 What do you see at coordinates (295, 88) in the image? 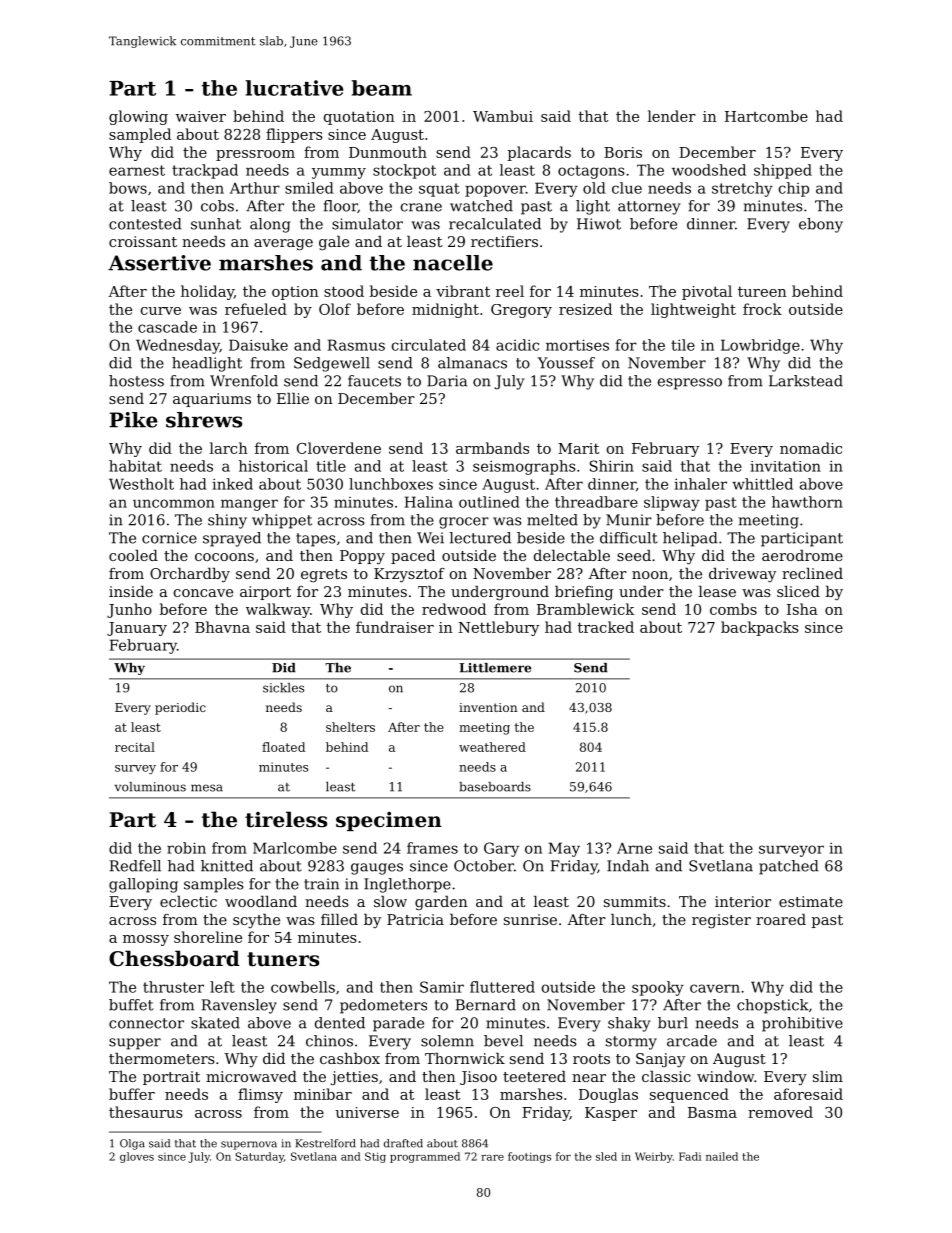
I see `lucrative` at bounding box center [295, 88].
